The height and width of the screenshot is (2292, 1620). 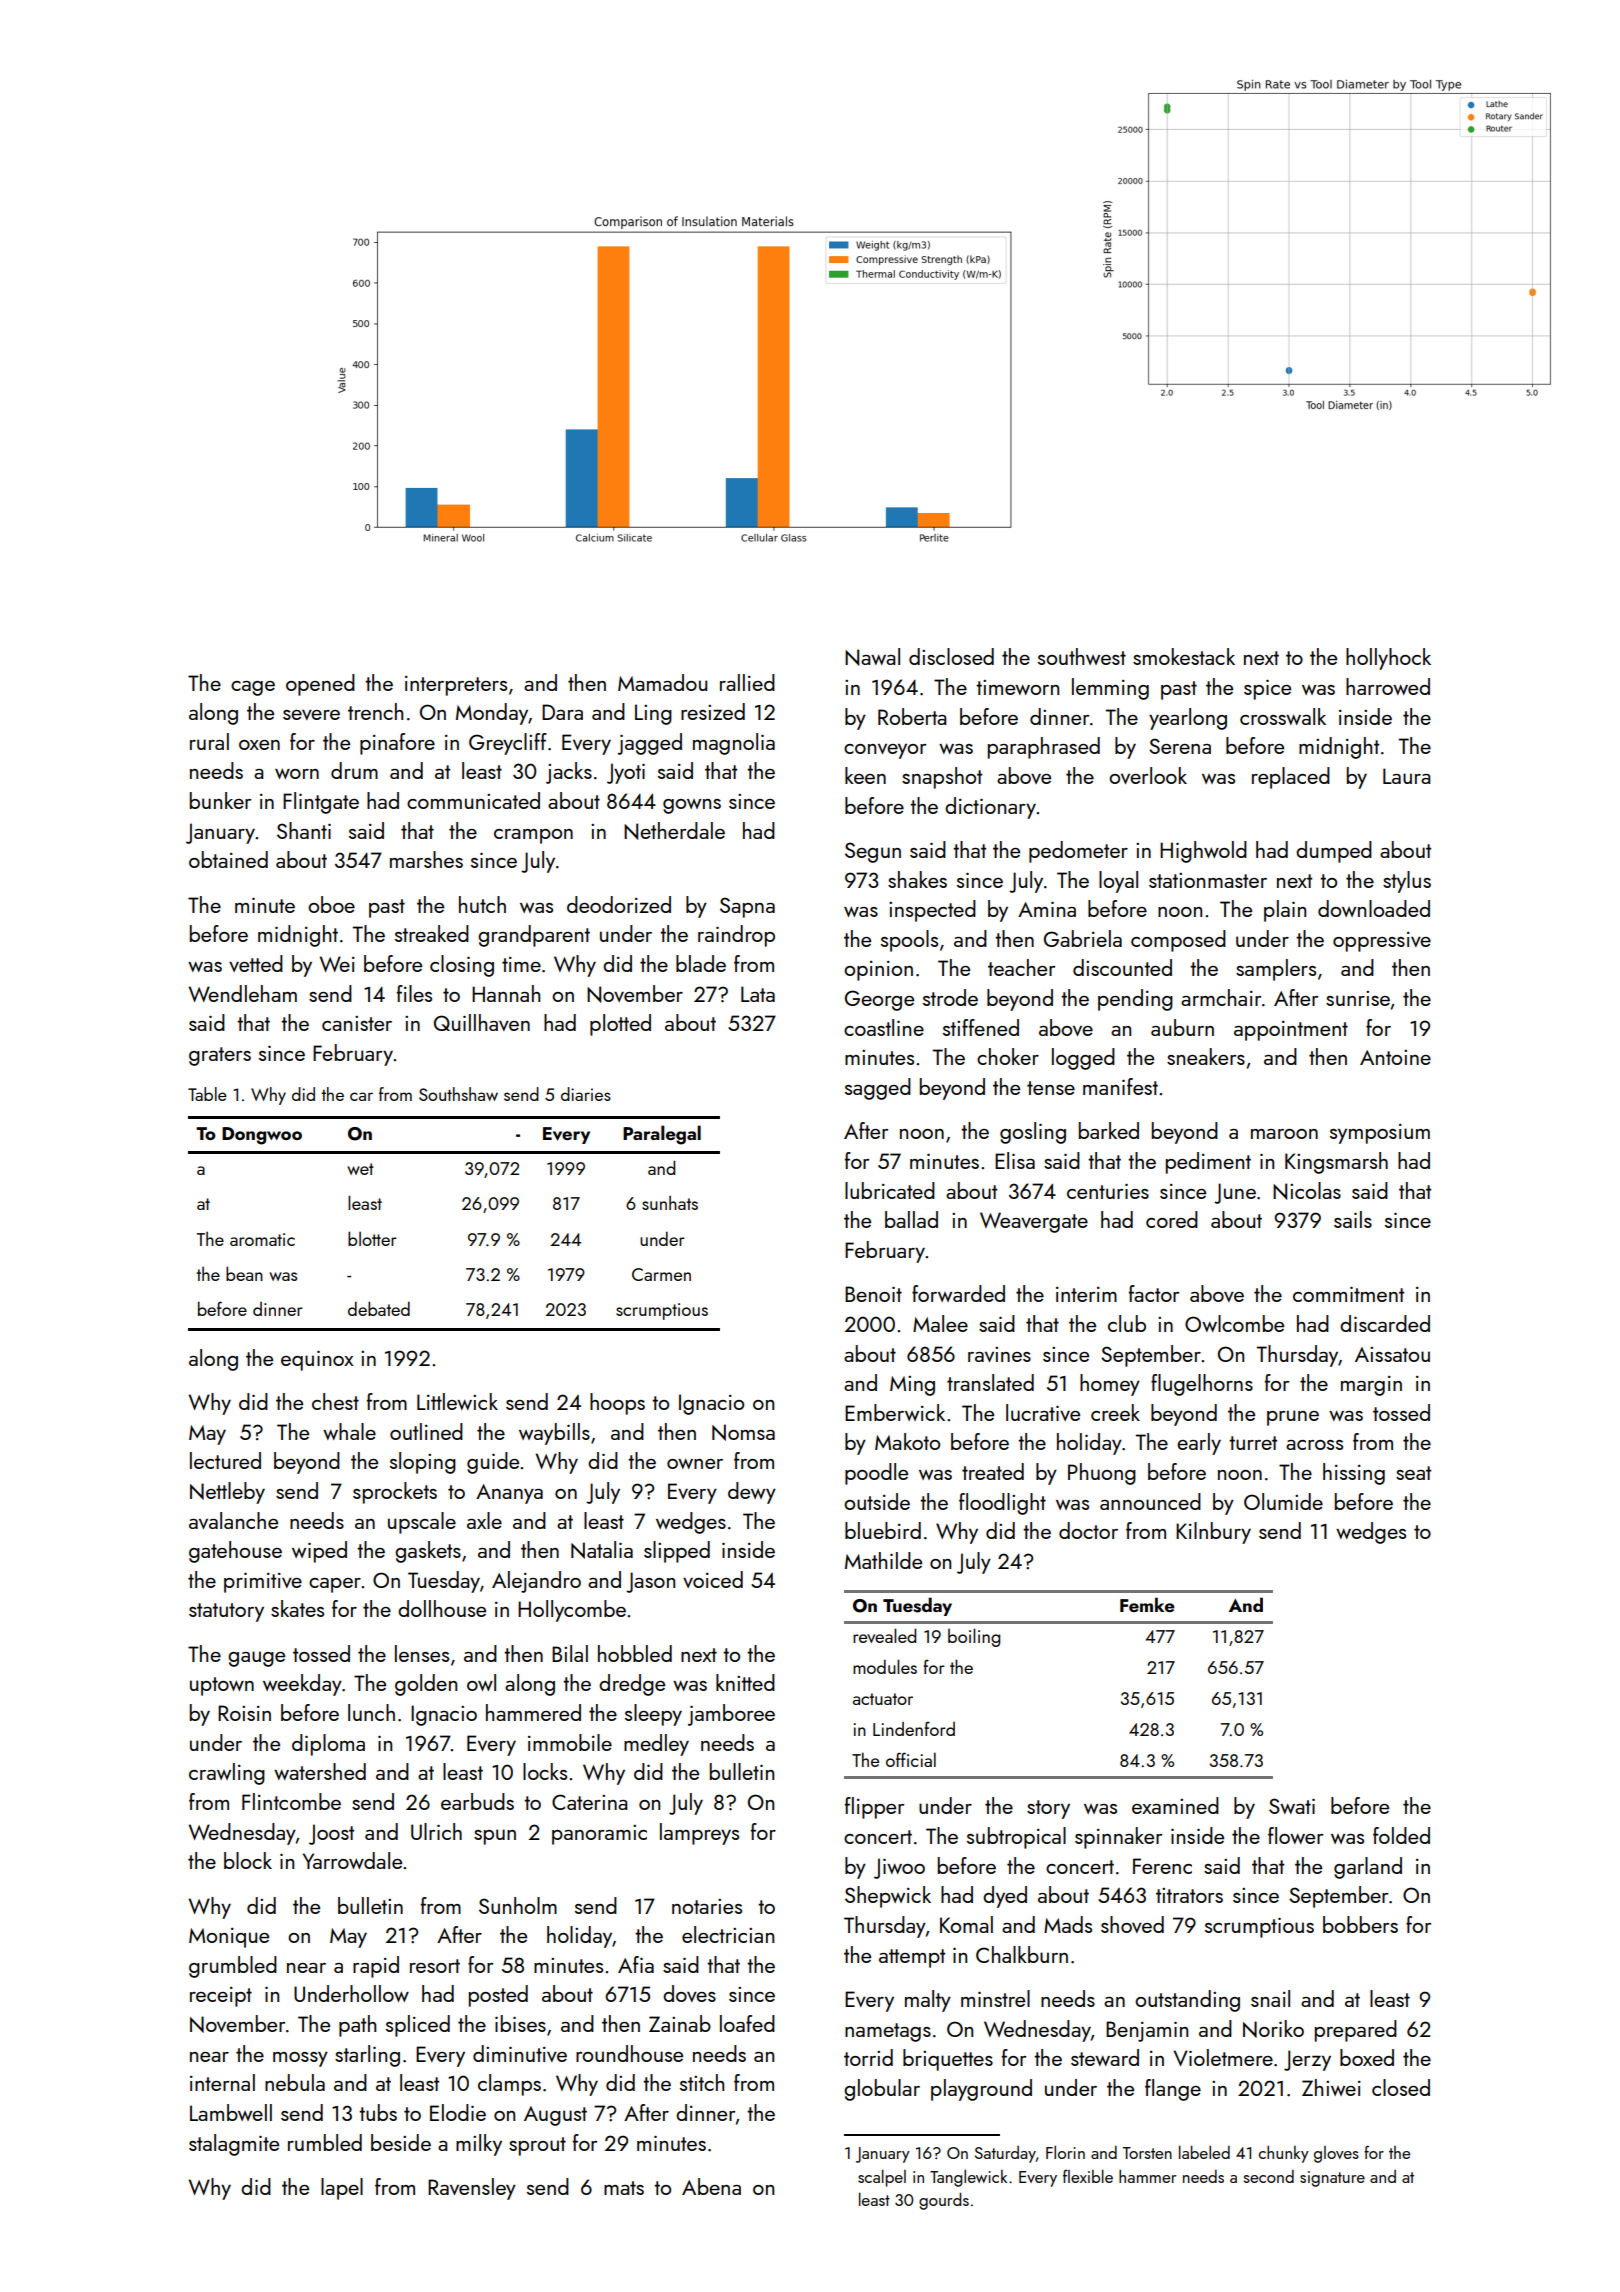 What do you see at coordinates (879, 1000) in the screenshot?
I see `George` at bounding box center [879, 1000].
